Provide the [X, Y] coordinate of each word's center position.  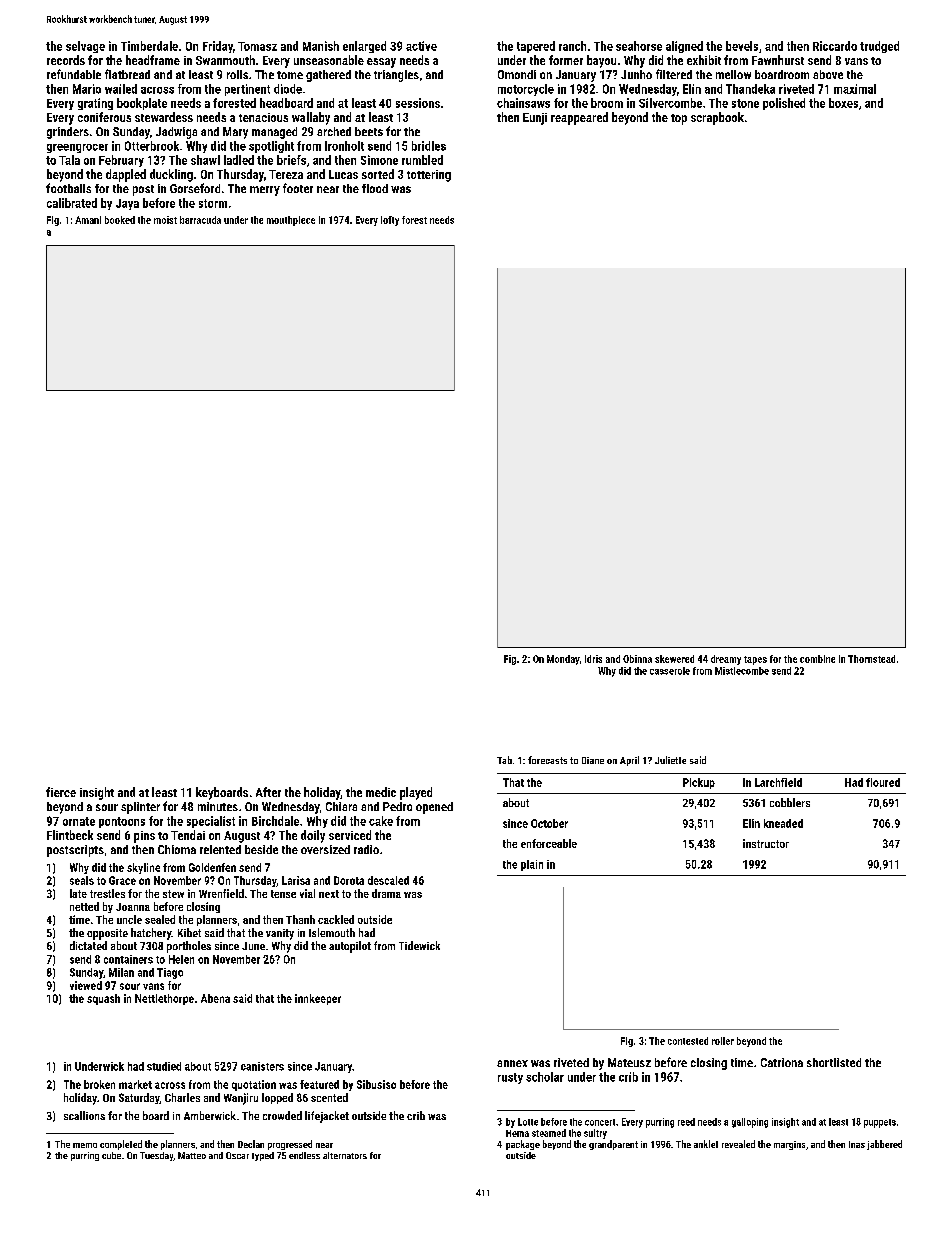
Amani [88, 220]
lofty [390, 221]
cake [381, 821]
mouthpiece [291, 221]
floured [883, 782]
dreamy [726, 660]
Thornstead [871, 659]
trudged [879, 47]
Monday [563, 660]
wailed [121, 89]
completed [121, 1145]
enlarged [364, 47]
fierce [61, 792]
